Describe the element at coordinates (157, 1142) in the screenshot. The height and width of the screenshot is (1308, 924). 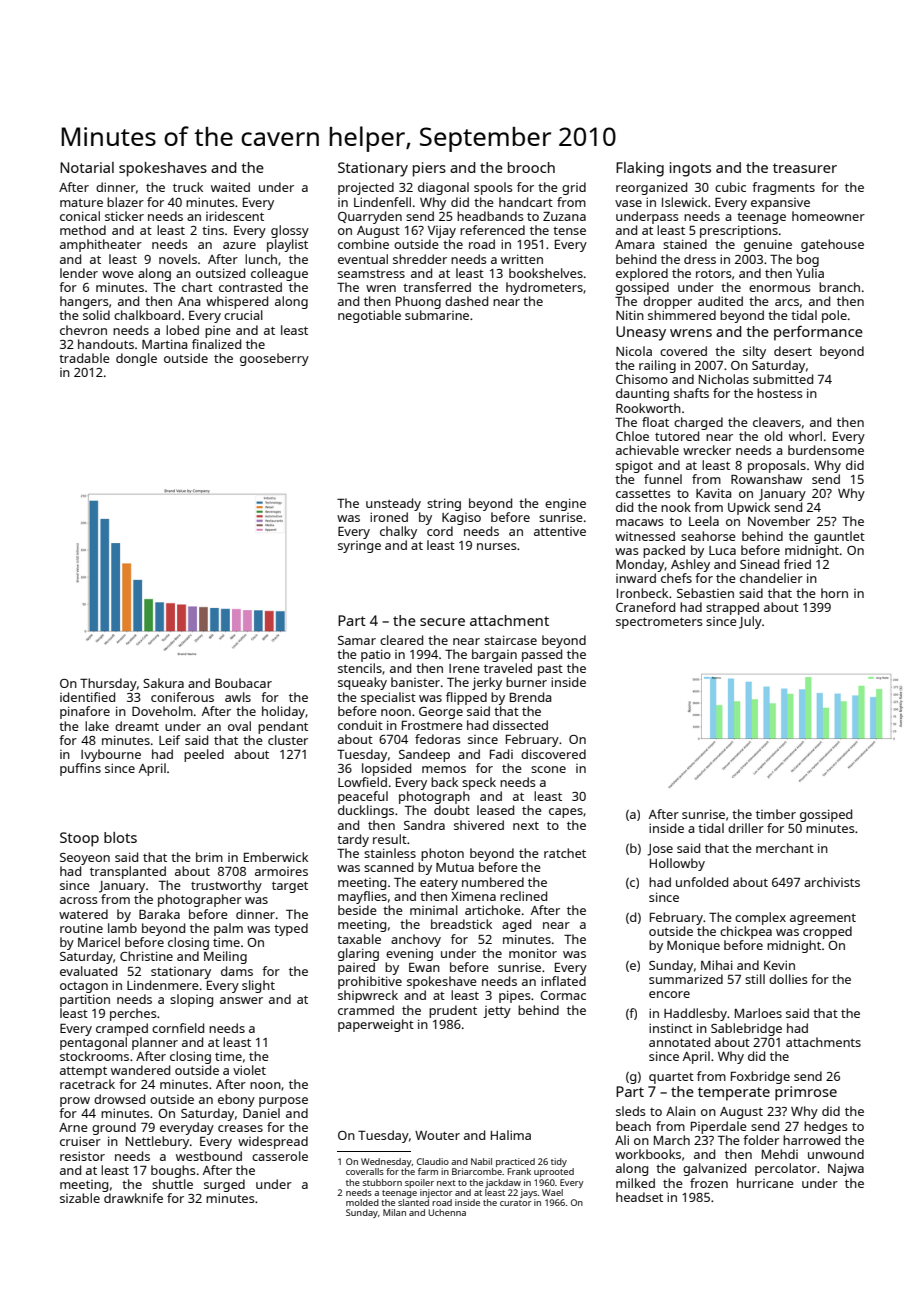
I see `Nettlebury` at that location.
